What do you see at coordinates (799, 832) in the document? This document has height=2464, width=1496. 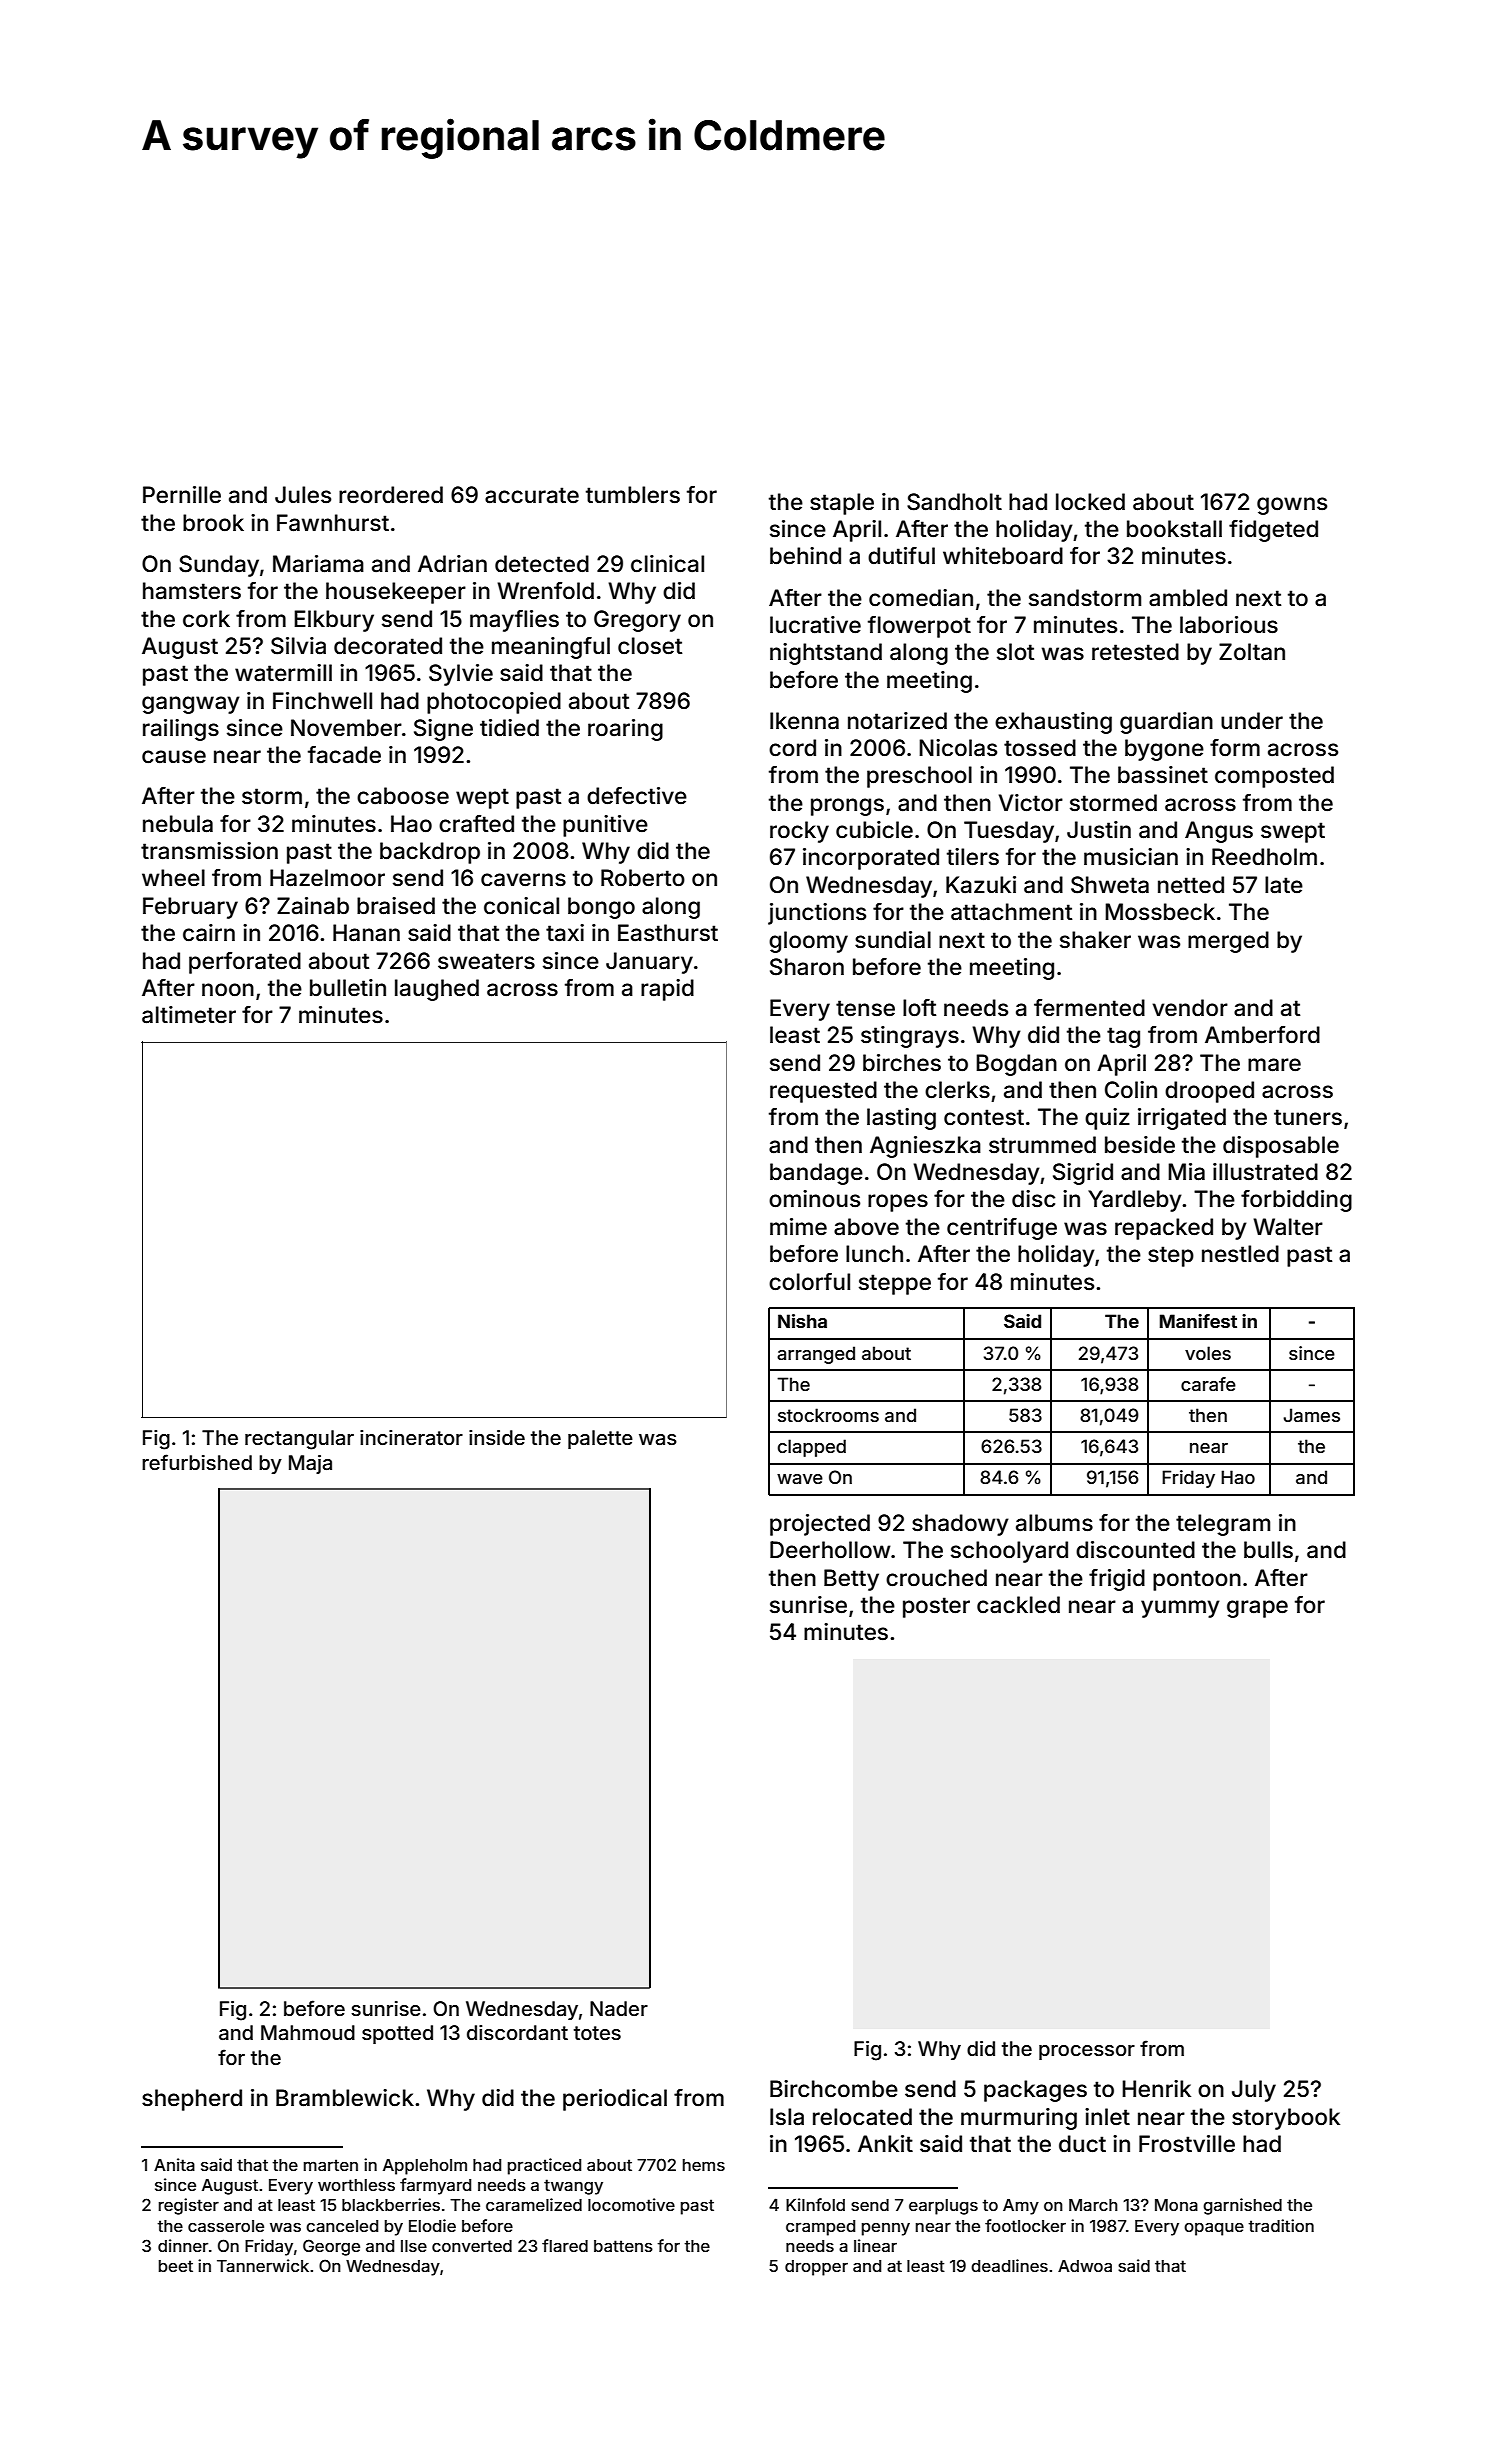 I see `rocky` at bounding box center [799, 832].
